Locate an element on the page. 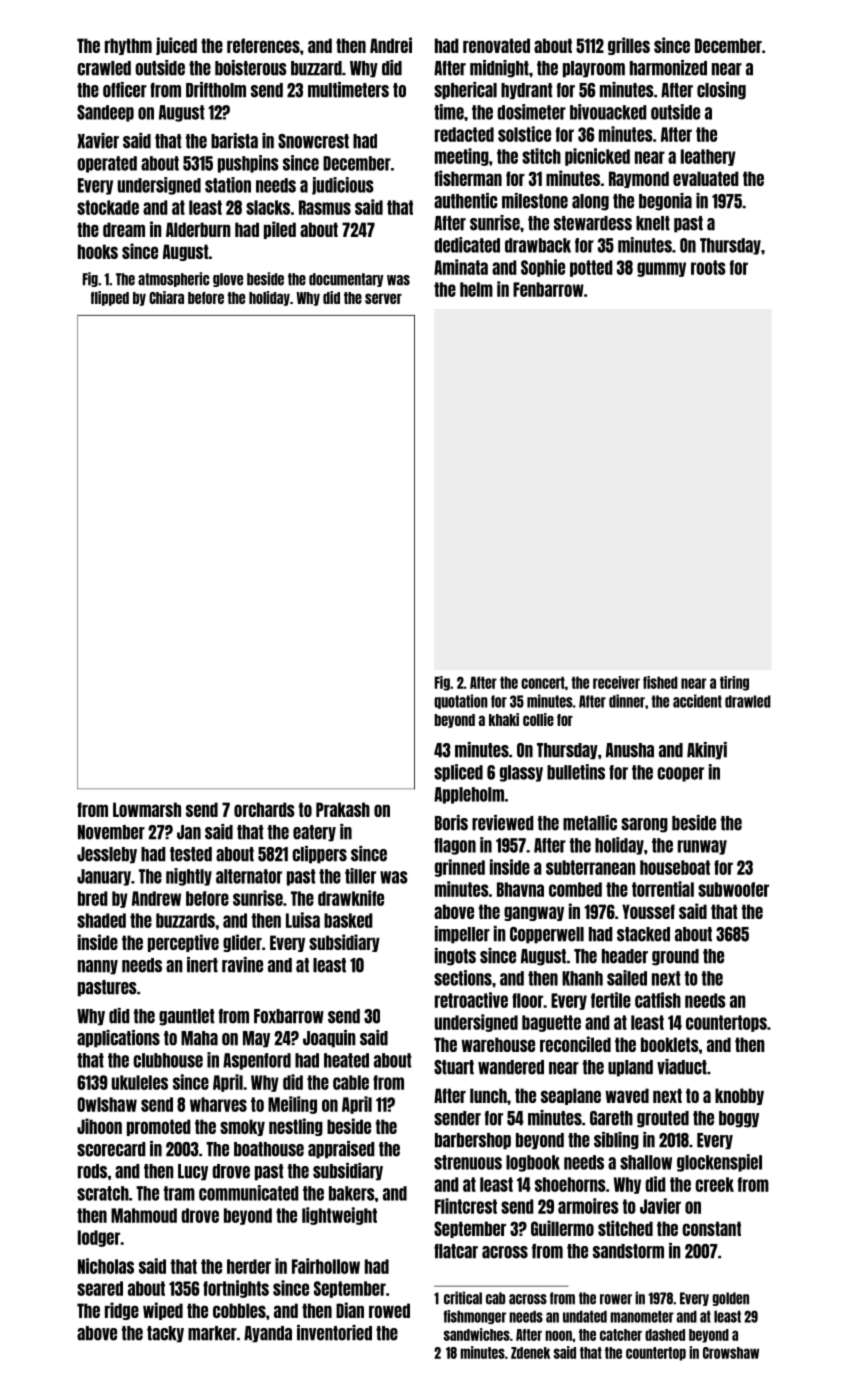  Driftholm is located at coordinates (216, 90).
